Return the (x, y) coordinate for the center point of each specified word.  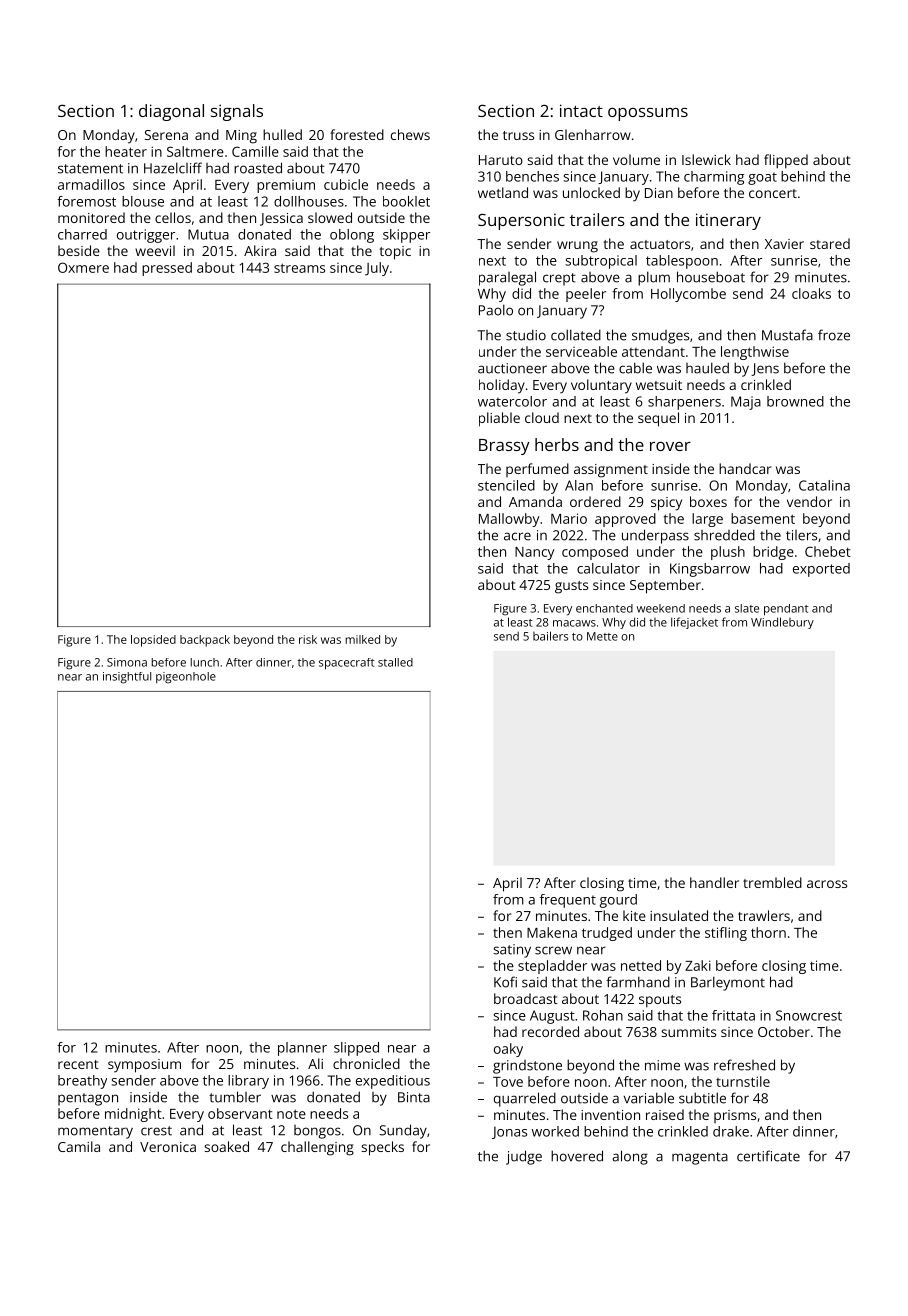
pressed (167, 269)
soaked (227, 1146)
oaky (508, 1050)
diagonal (171, 112)
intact (581, 110)
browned (795, 401)
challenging (317, 1148)
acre (517, 536)
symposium (144, 1066)
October (784, 1031)
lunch (204, 662)
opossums (648, 114)
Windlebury (782, 623)
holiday (502, 386)
